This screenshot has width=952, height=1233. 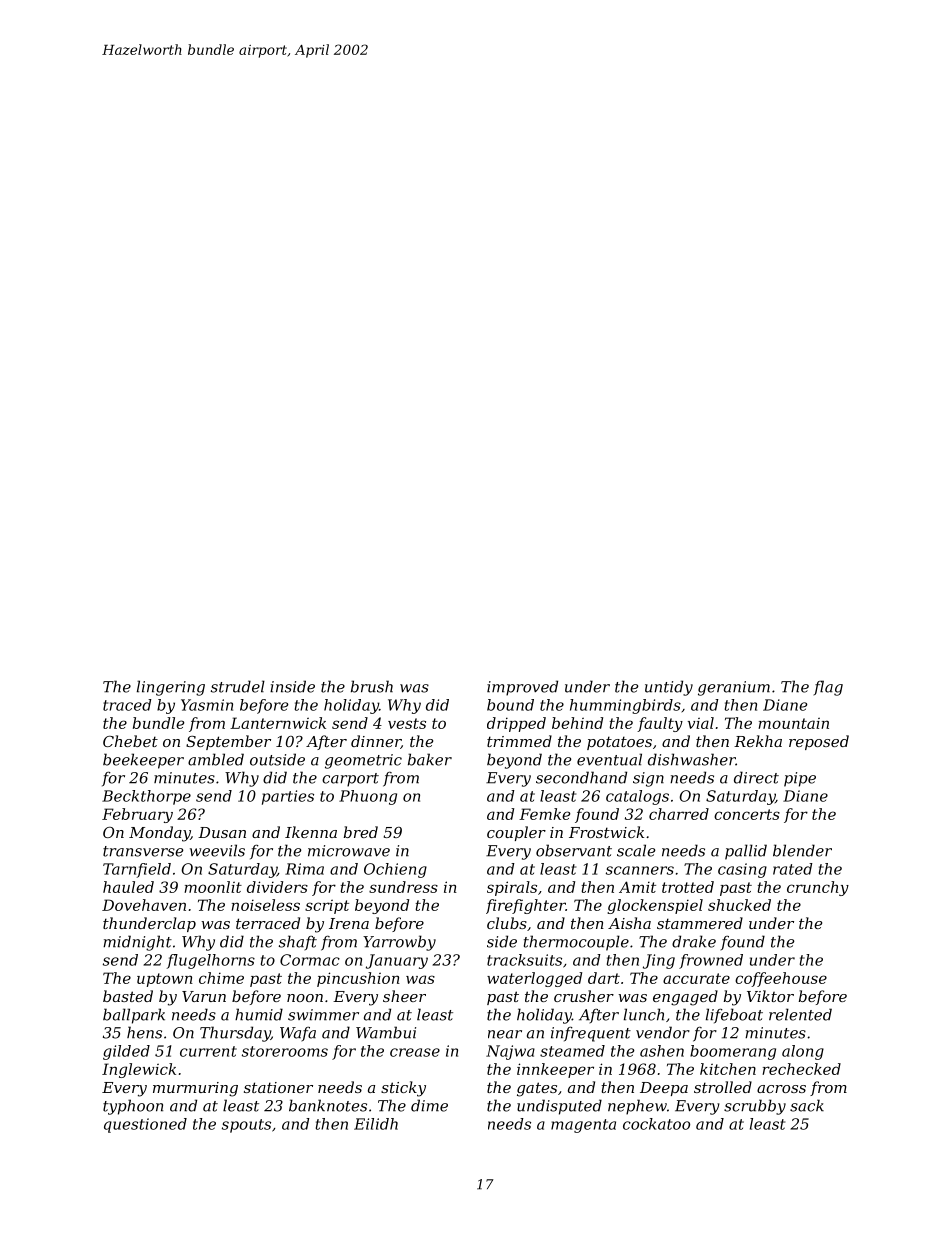 What do you see at coordinates (756, 777) in the screenshot?
I see `direct` at bounding box center [756, 777].
